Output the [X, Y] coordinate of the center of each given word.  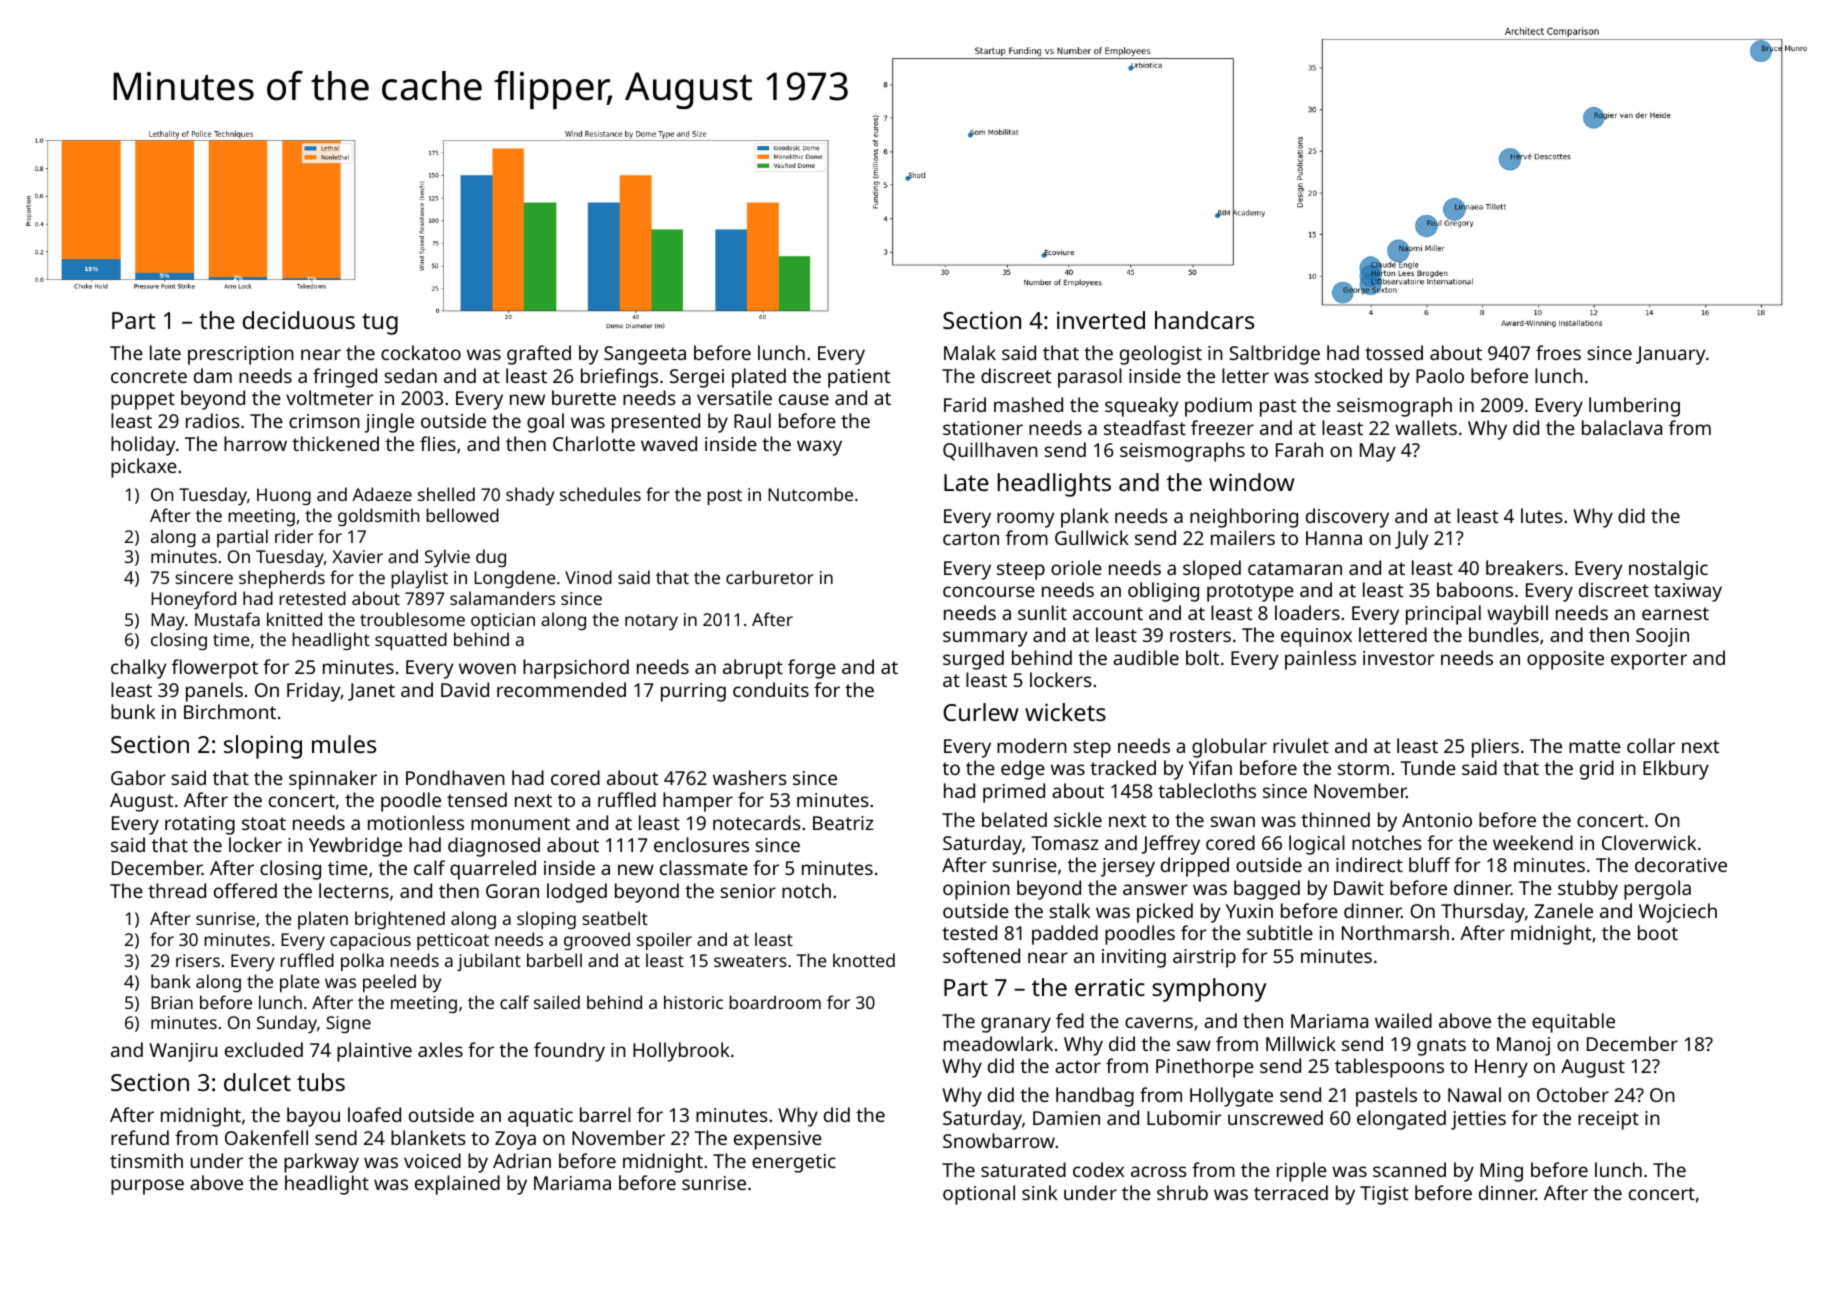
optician [503, 621]
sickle [1078, 819]
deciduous [299, 320]
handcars [1204, 320]
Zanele [1563, 910]
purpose [147, 1187]
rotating [200, 825]
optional [979, 1195]
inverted [1101, 320]
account [1108, 613]
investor [1398, 658]
